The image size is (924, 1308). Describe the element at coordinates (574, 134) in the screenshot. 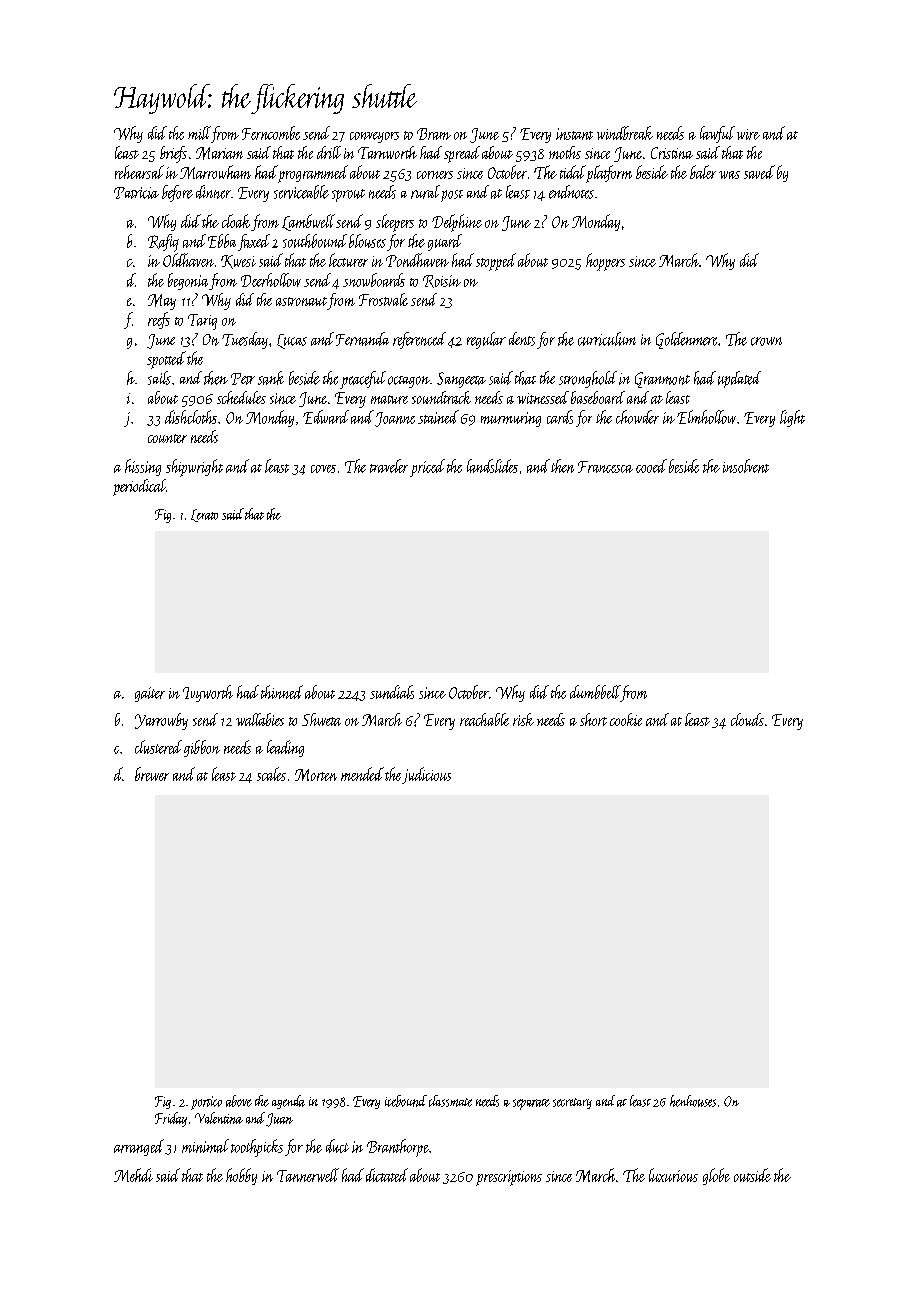

I see `instant` at that location.
